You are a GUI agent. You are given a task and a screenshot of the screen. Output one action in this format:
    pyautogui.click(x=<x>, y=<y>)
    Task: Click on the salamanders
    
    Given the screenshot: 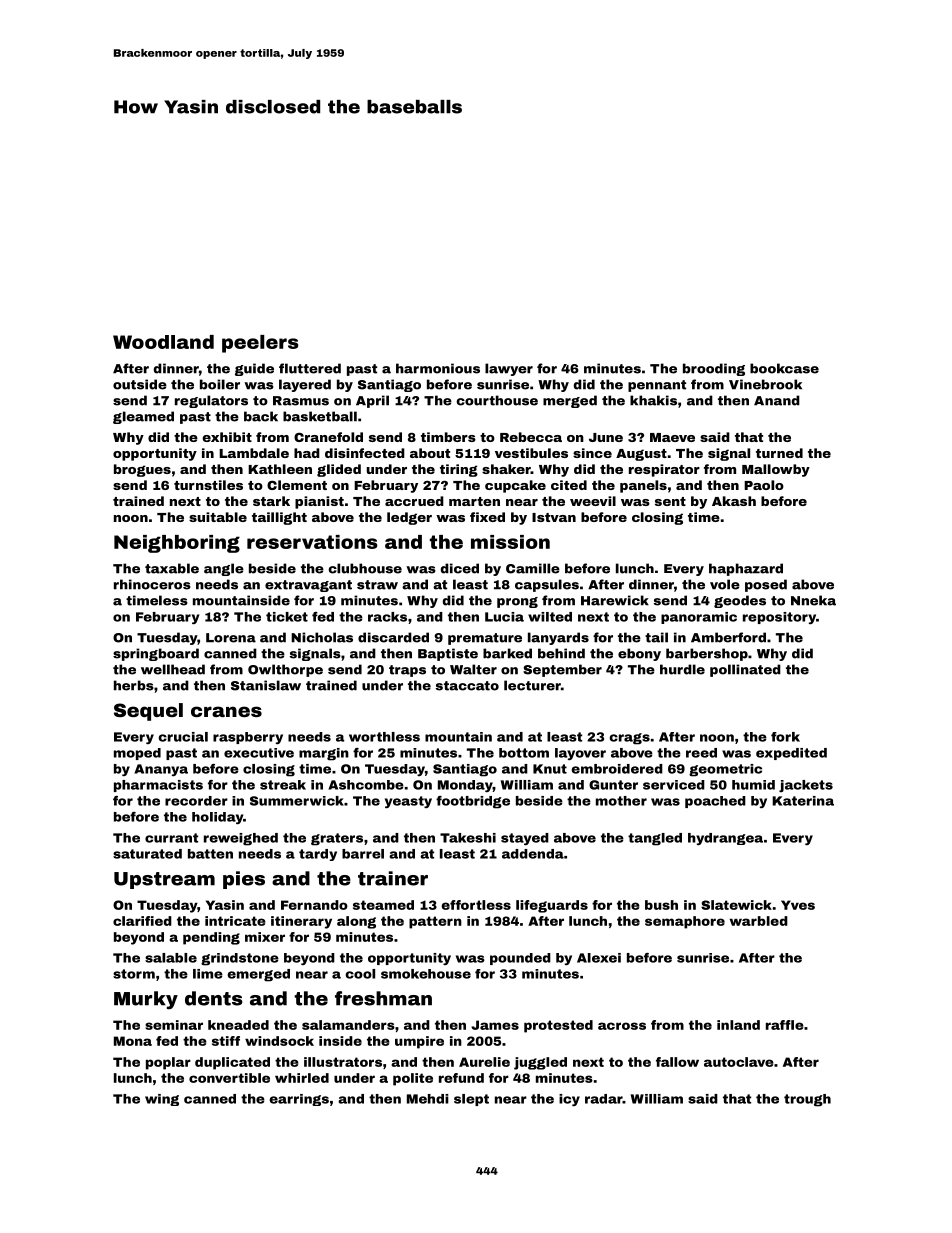 What is the action you would take?
    pyautogui.click(x=348, y=1025)
